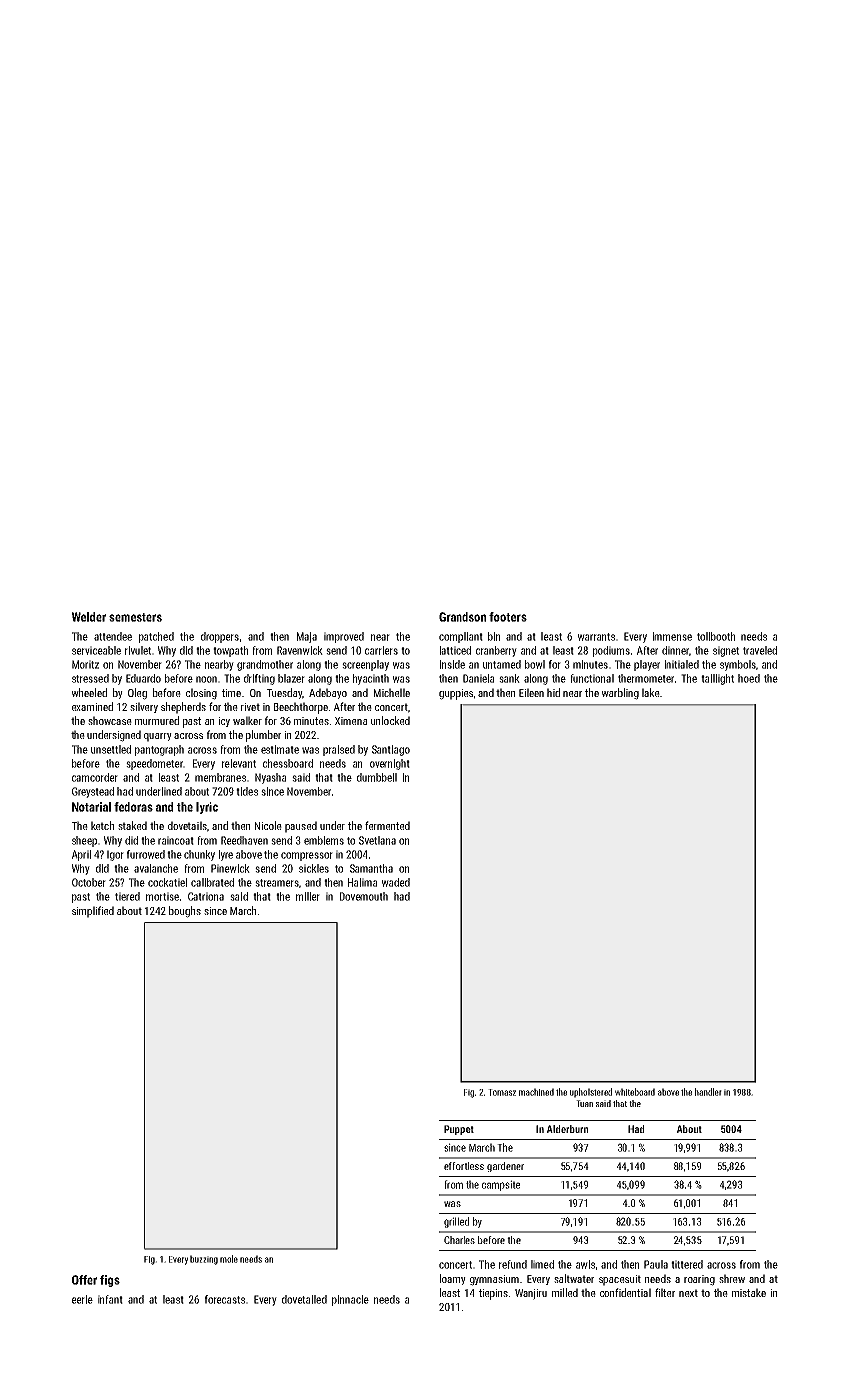 This screenshot has width=849, height=1400. I want to click on Offer, so click(84, 1280).
